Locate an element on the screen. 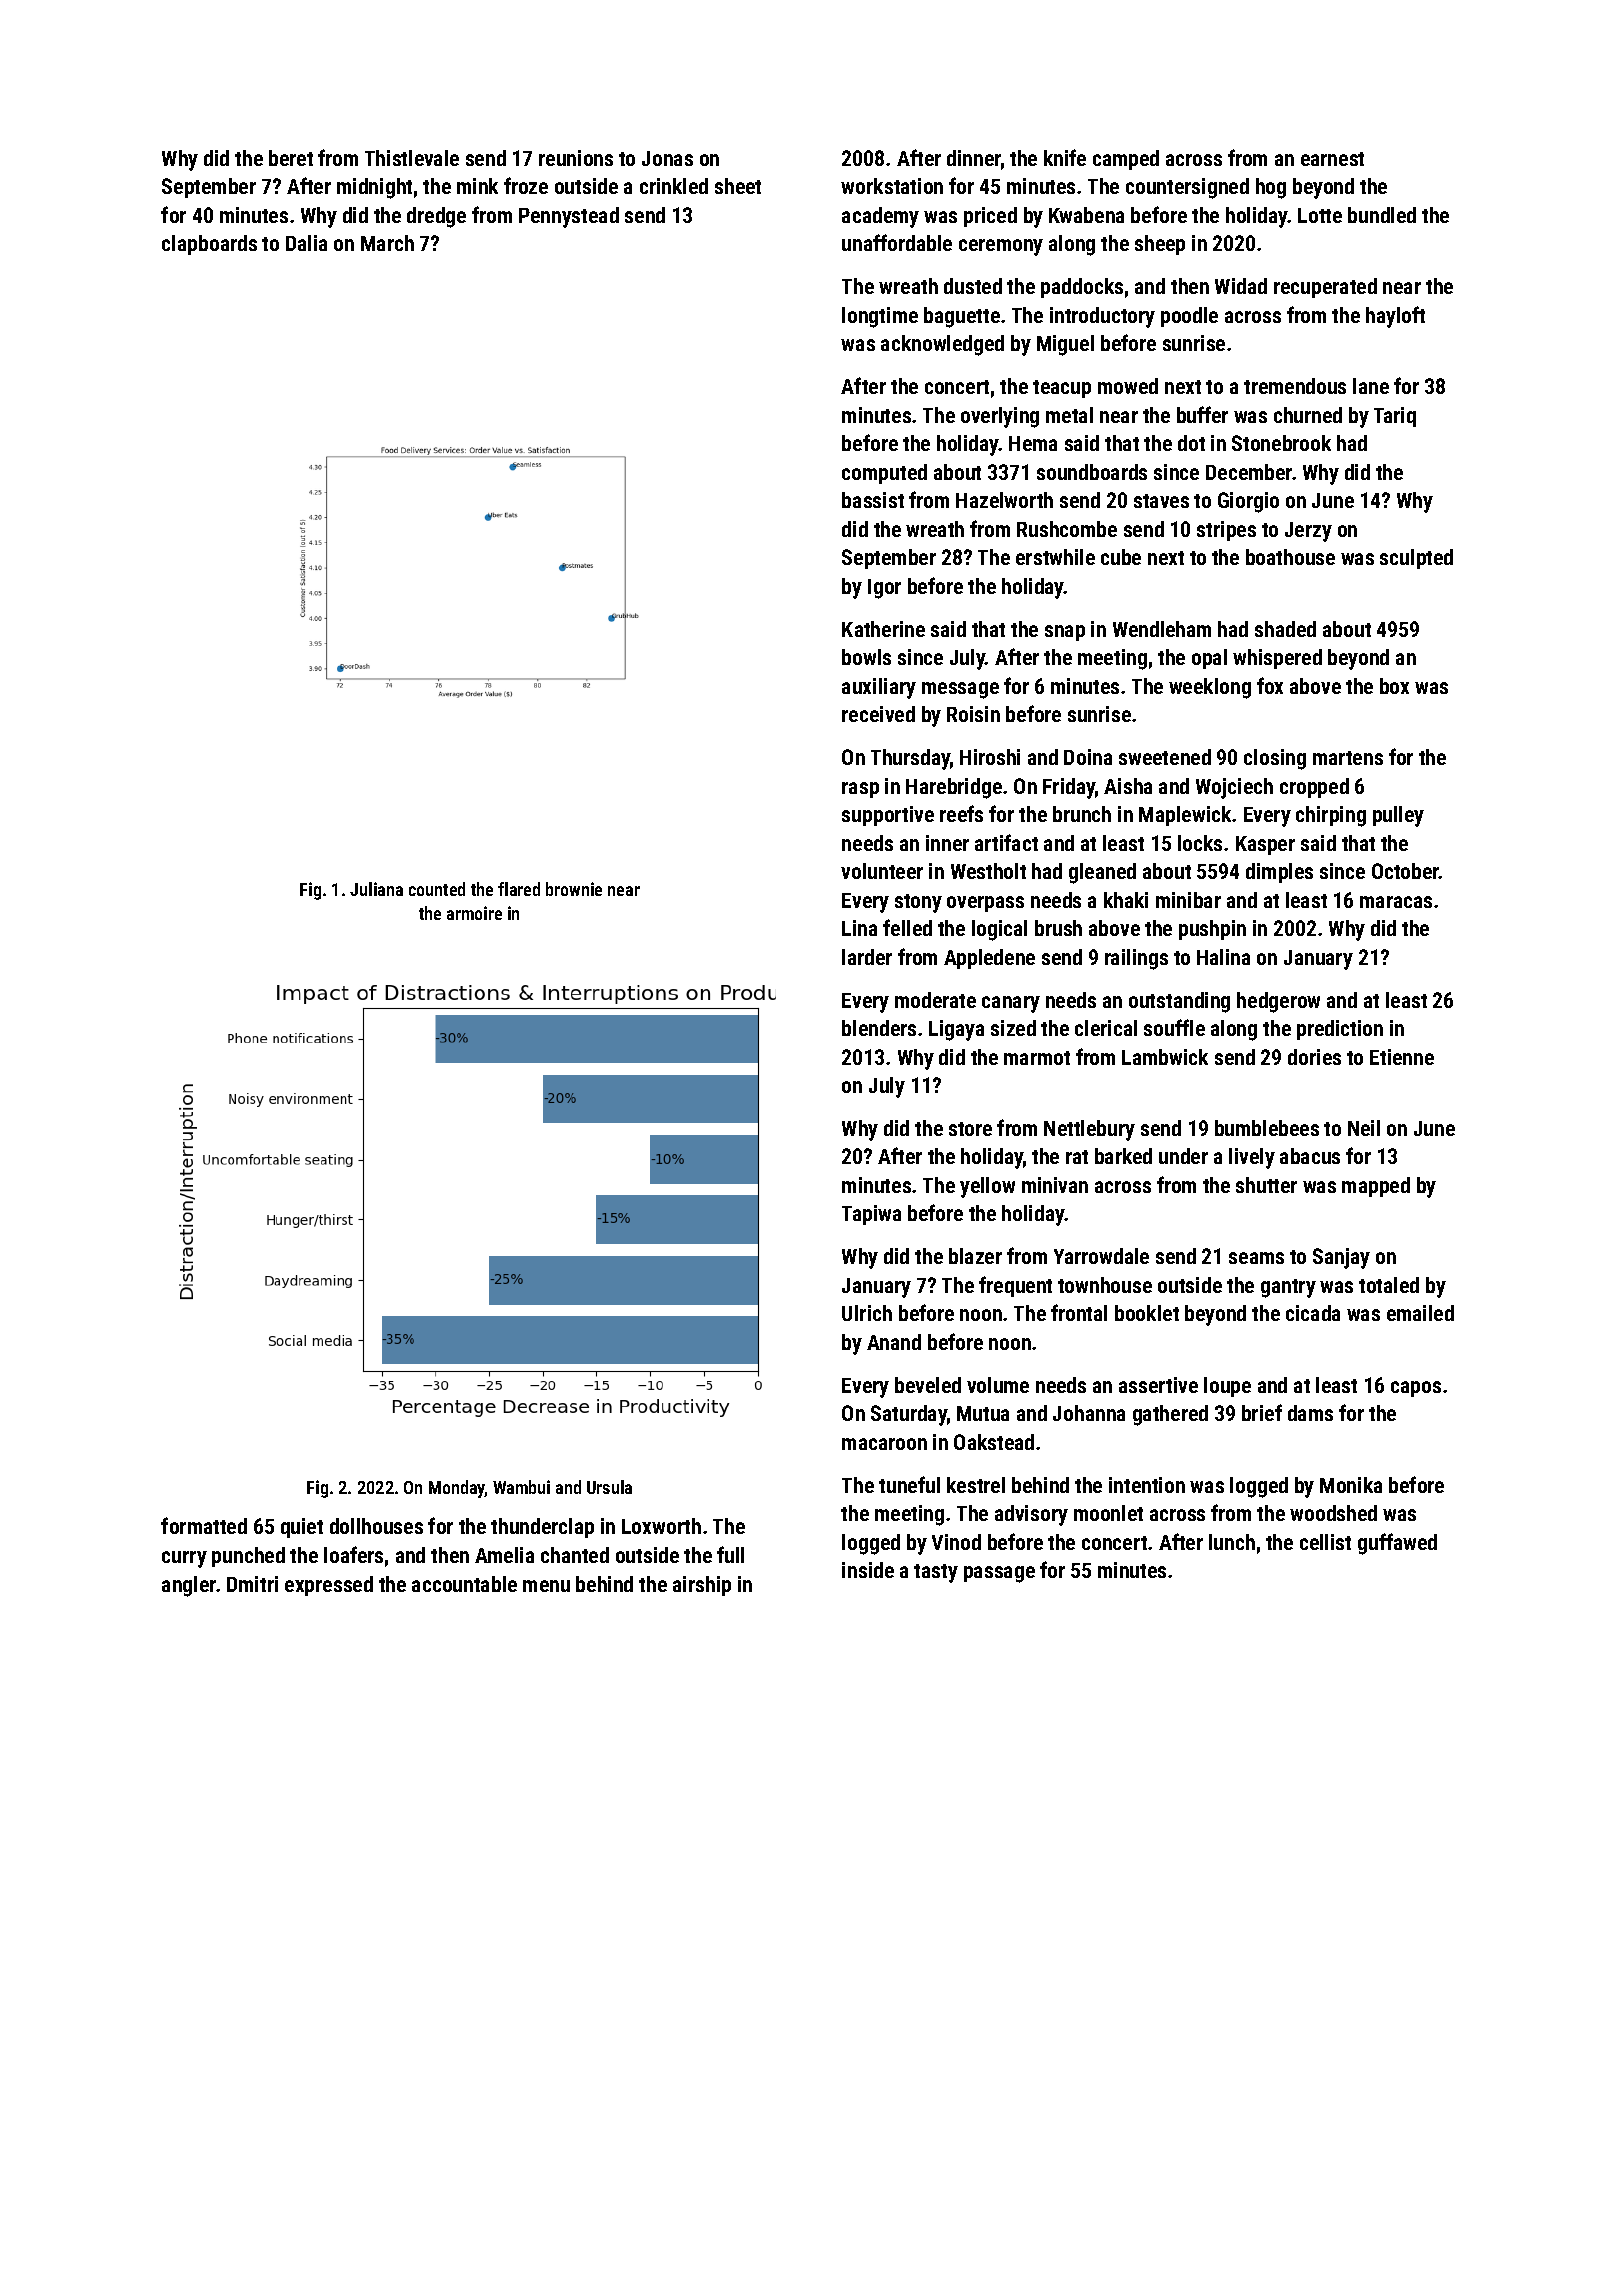 The height and width of the screenshot is (2292, 1620). locks is located at coordinates (1200, 843).
